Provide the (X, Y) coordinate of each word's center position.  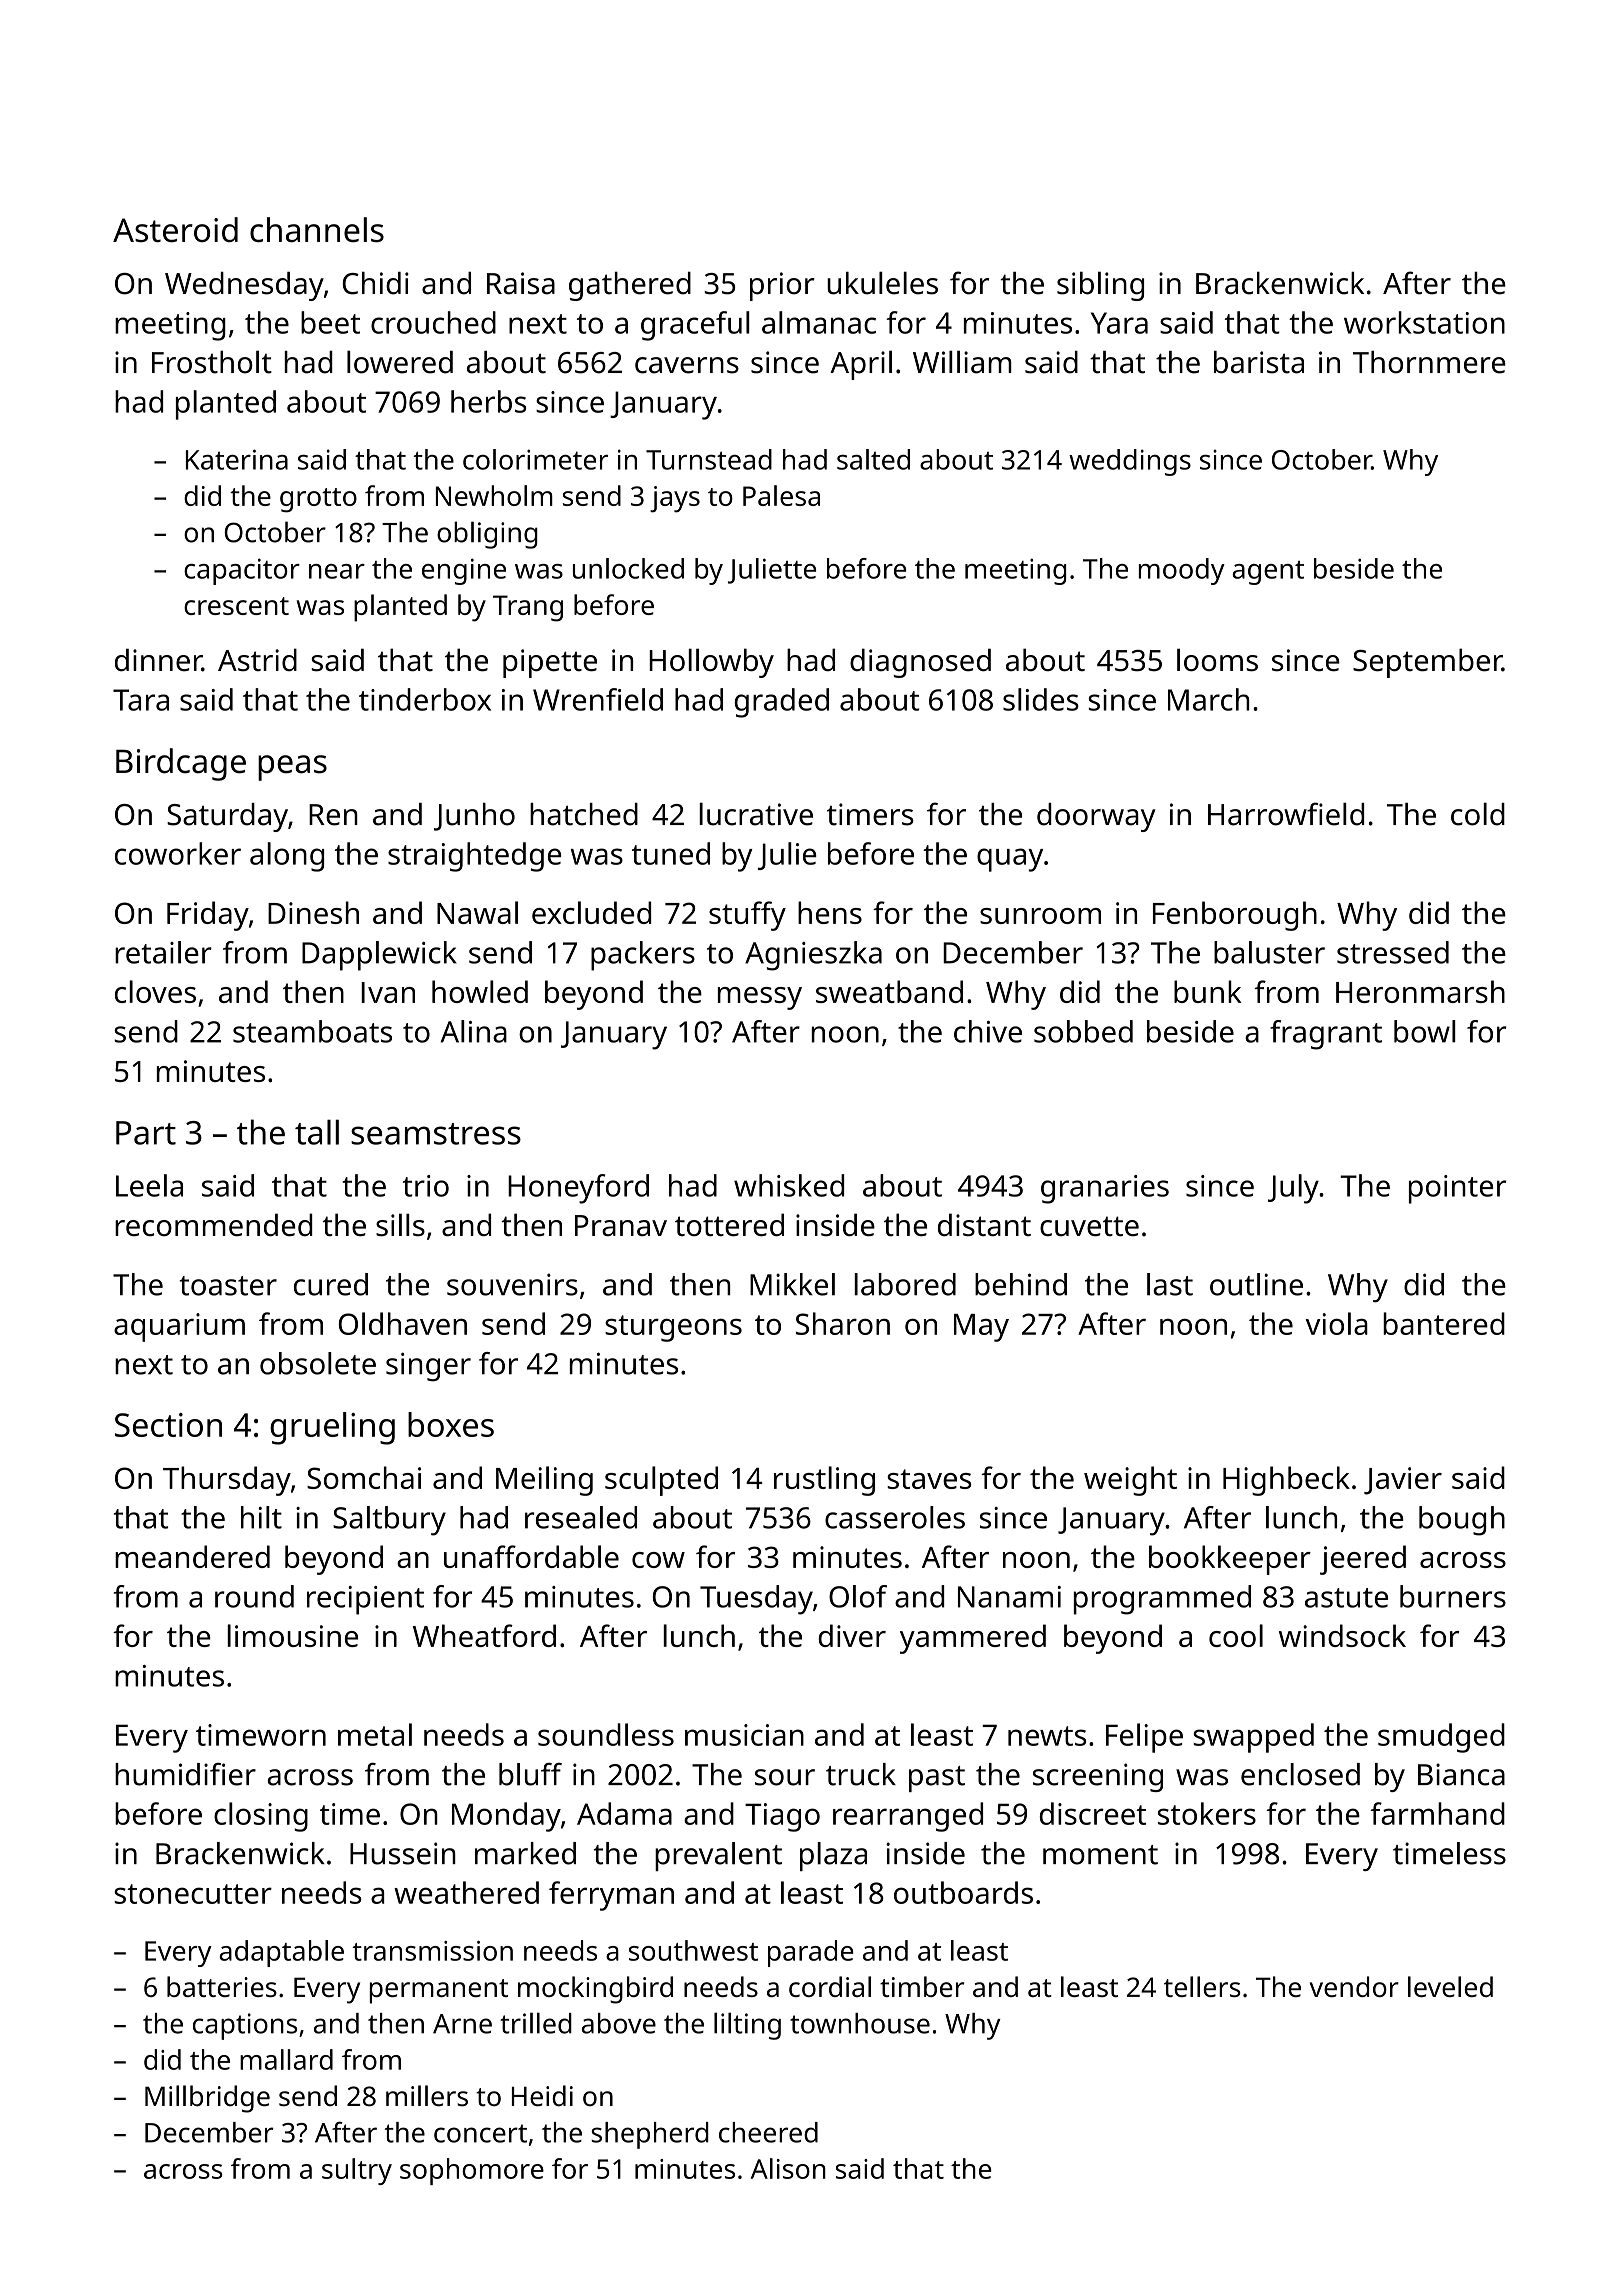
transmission (432, 1951)
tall (317, 1132)
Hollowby (711, 663)
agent (1268, 573)
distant (984, 1224)
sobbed (1083, 1031)
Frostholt (212, 362)
